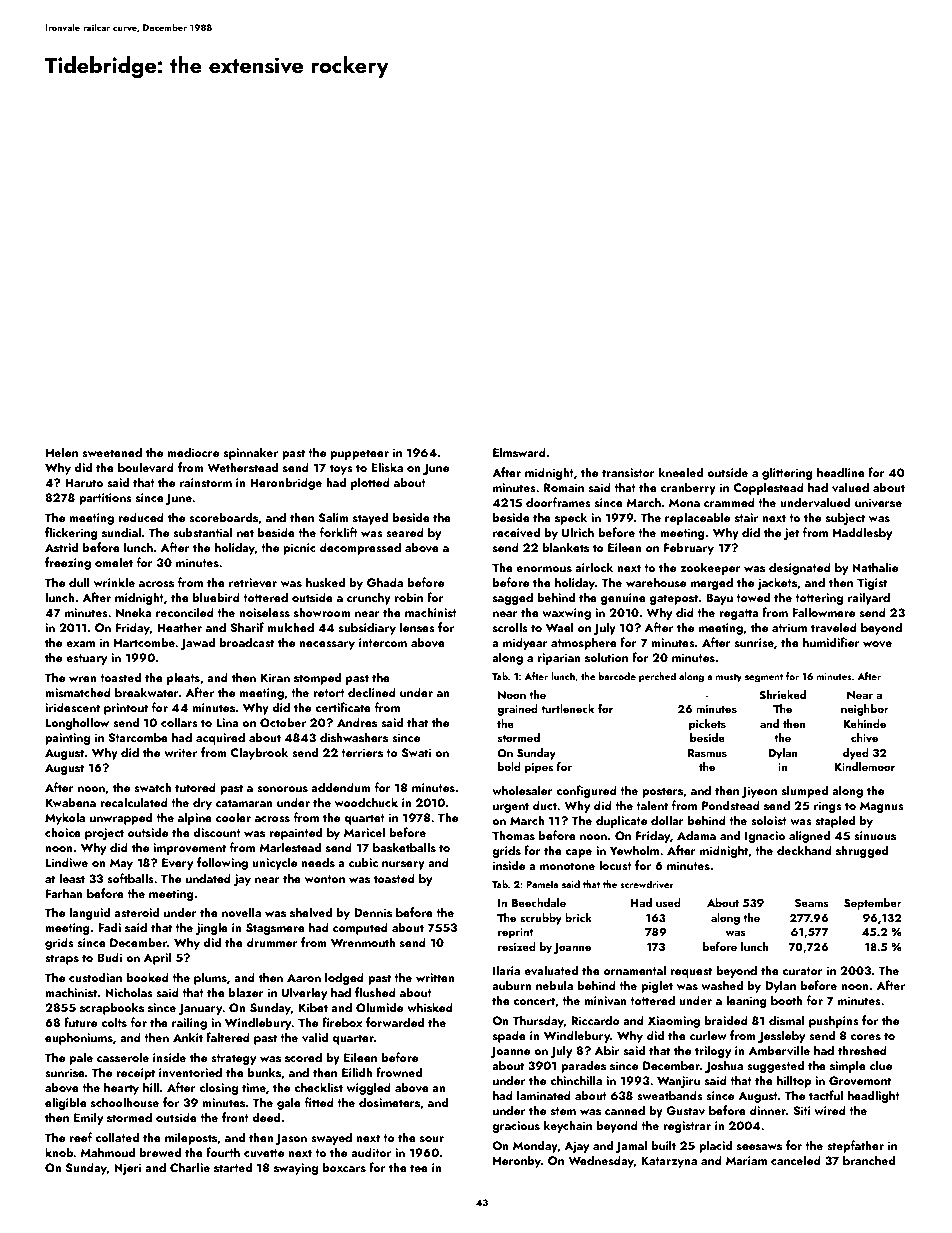 The width and height of the screenshot is (952, 1233). I want to click on Helen, so click(62, 452).
